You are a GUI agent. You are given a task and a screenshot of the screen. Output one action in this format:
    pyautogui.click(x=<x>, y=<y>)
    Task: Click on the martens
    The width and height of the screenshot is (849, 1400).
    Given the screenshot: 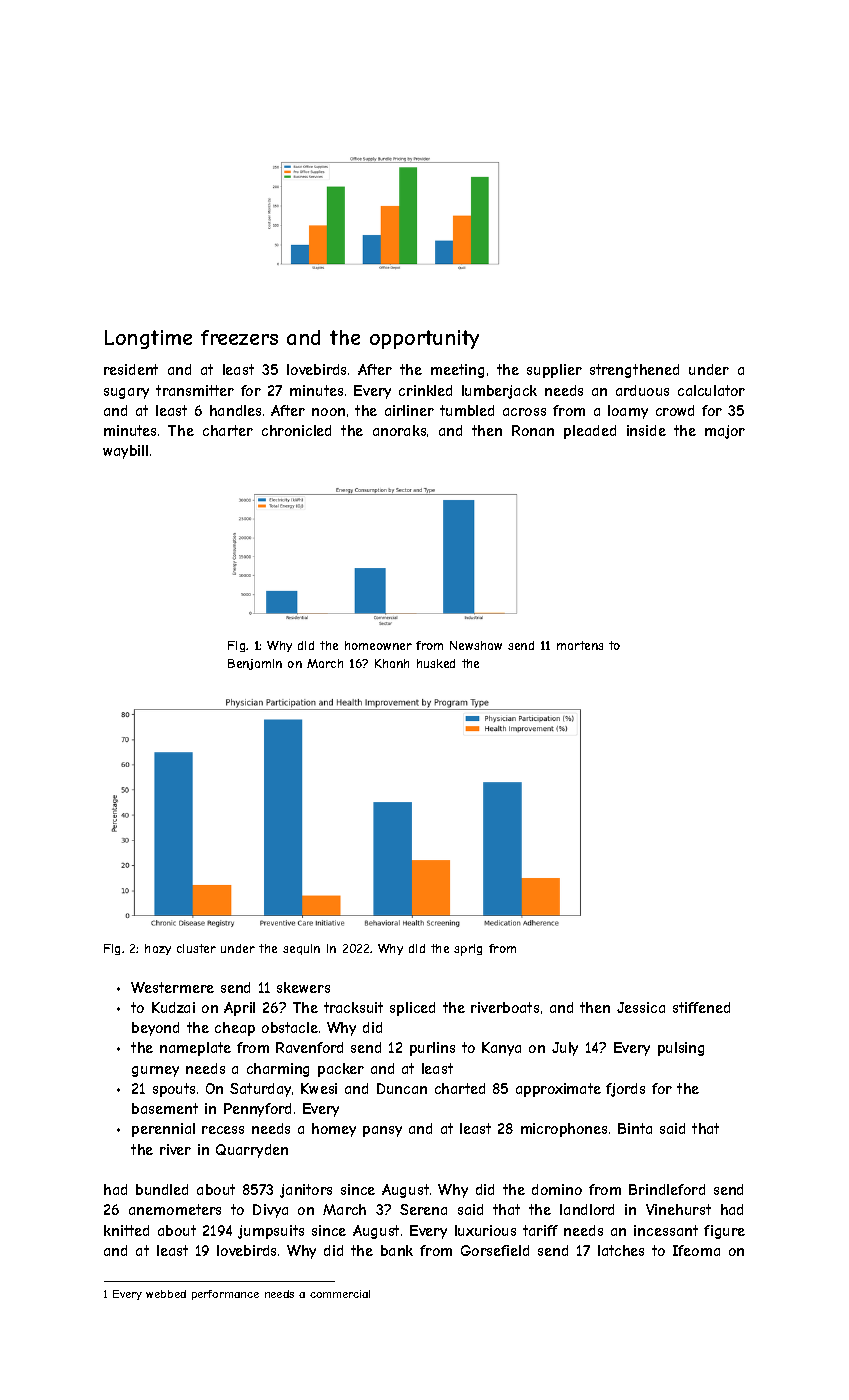 What is the action you would take?
    pyautogui.click(x=580, y=645)
